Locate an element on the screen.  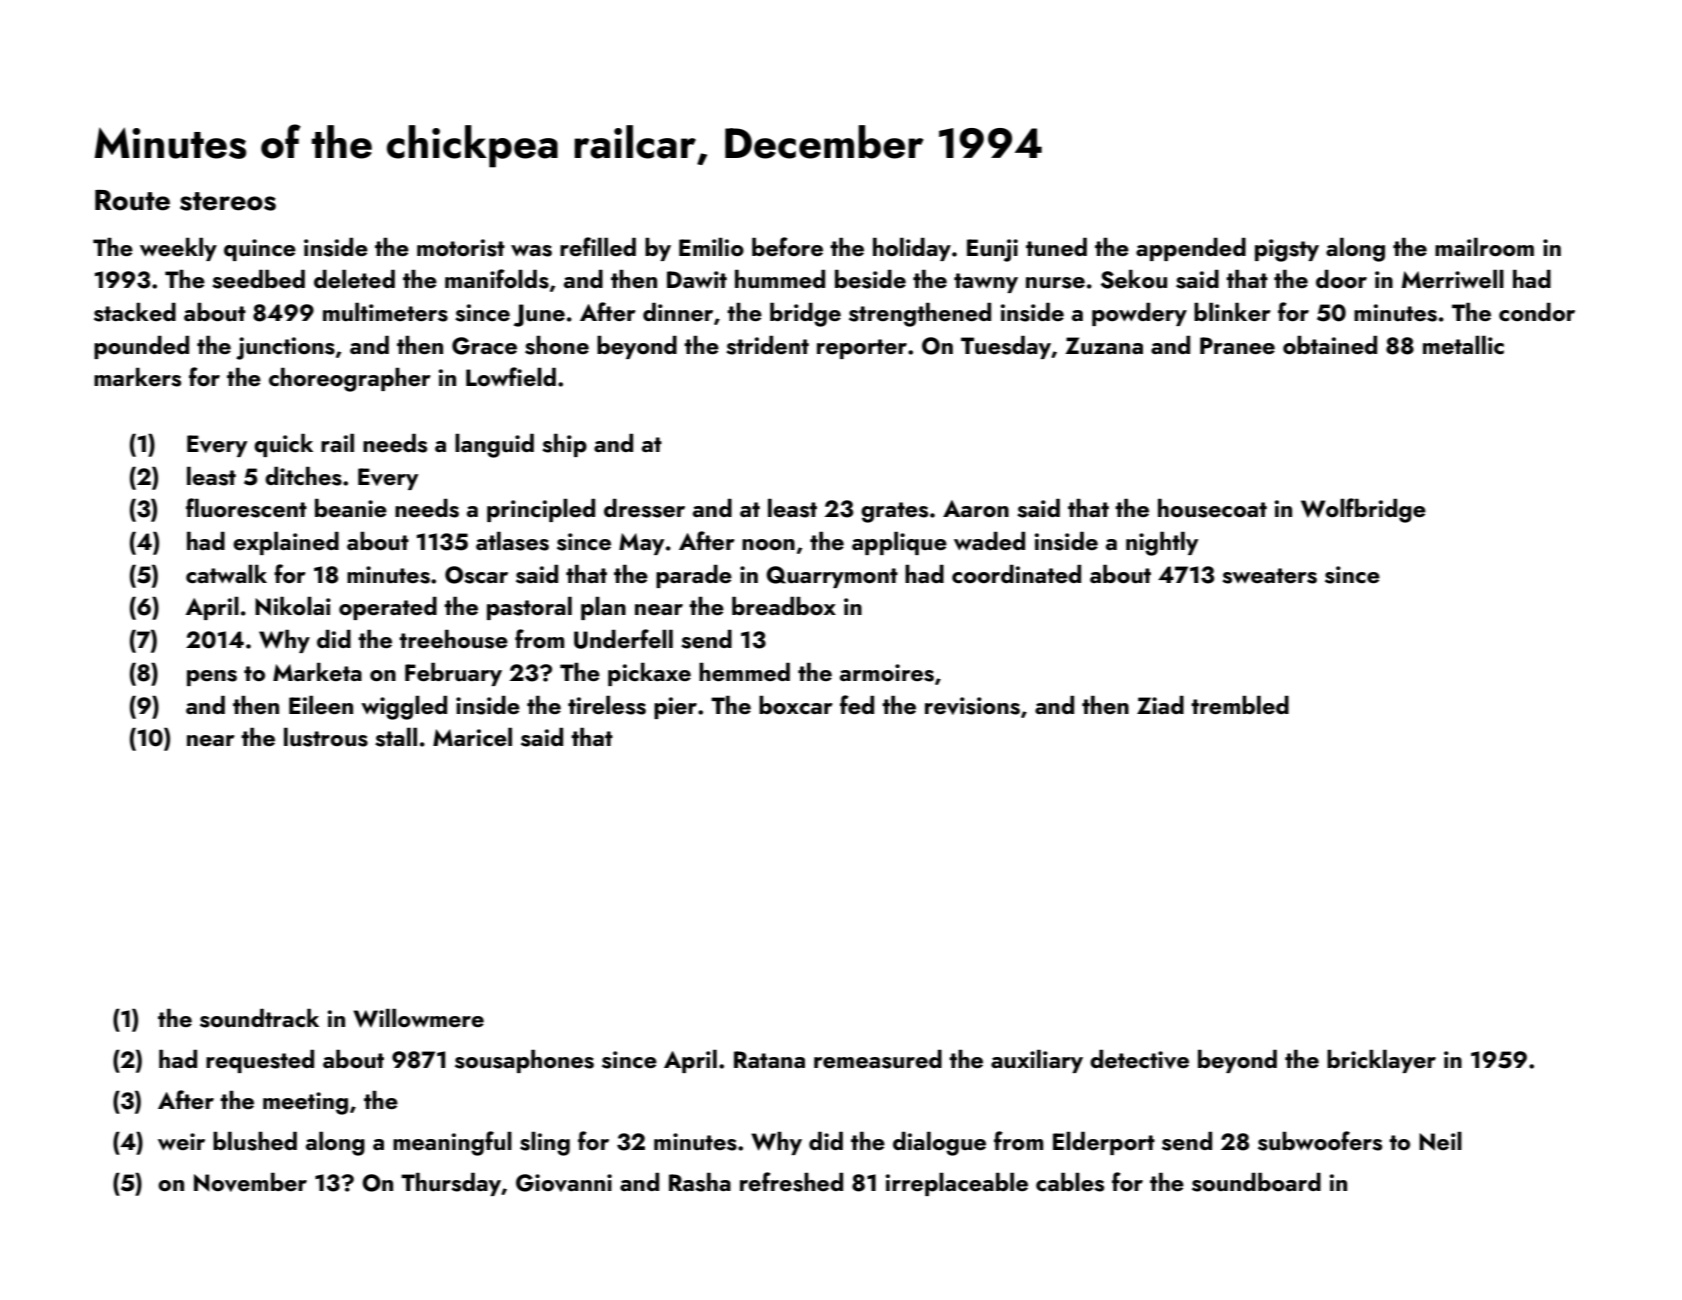
treehouse is located at coordinates (453, 639).
